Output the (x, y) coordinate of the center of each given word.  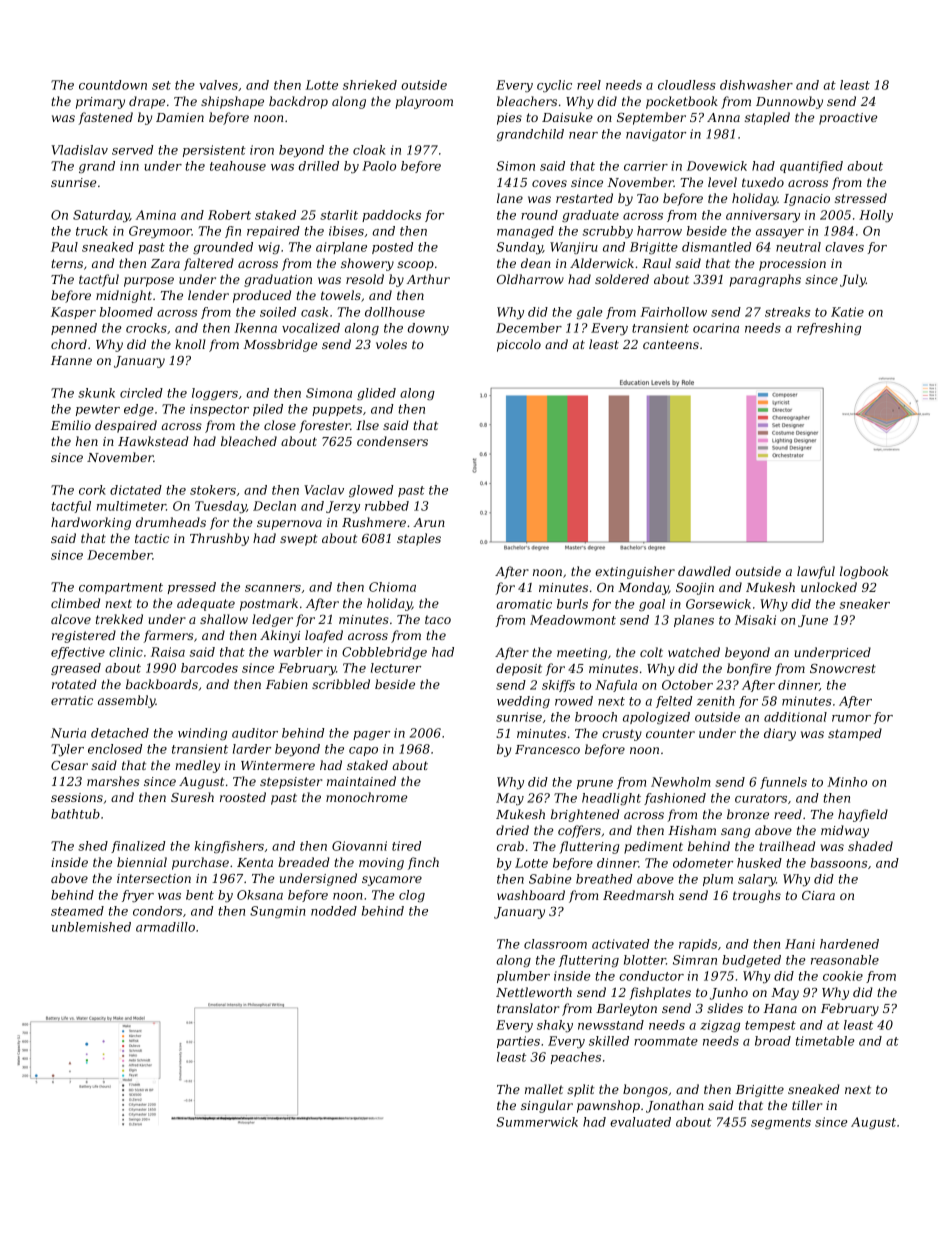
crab (510, 846)
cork (92, 490)
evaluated (640, 1122)
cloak (369, 150)
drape (147, 102)
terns (67, 263)
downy (428, 329)
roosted (243, 797)
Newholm (681, 782)
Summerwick (537, 1122)
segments (781, 1123)
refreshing (829, 329)
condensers (392, 441)
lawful (816, 572)
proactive (848, 119)
